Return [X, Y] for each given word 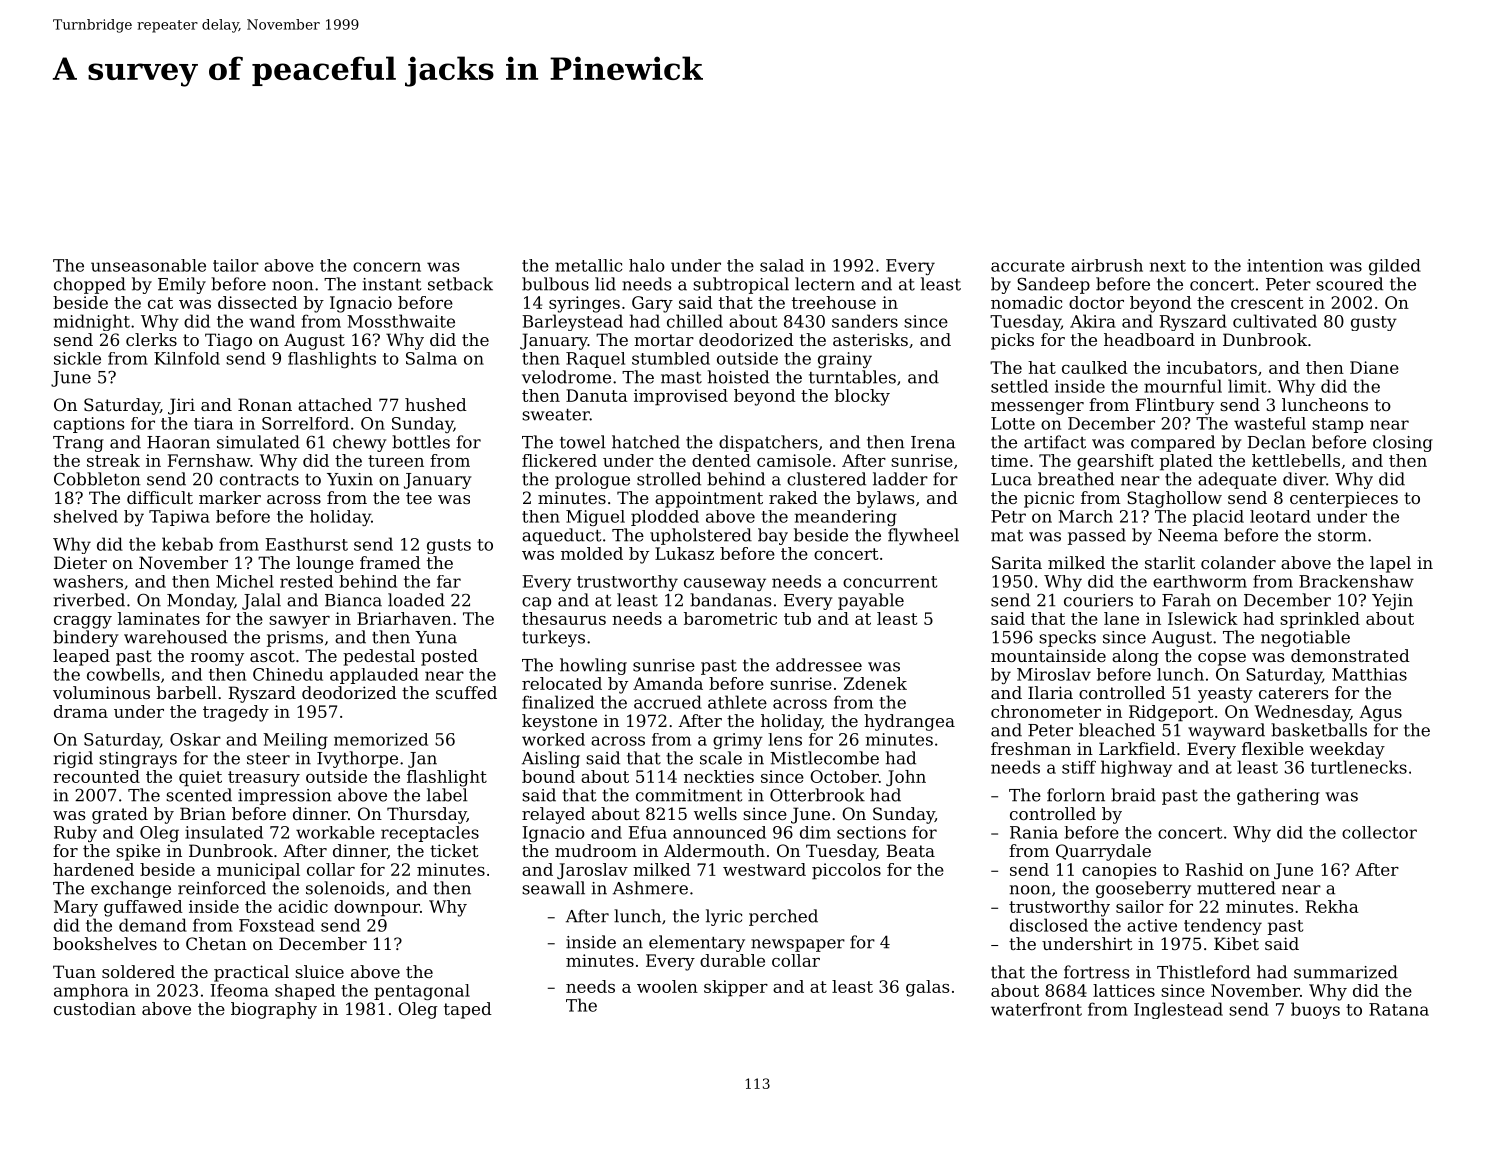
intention [1285, 265]
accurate [1028, 266]
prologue [592, 480]
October [844, 776]
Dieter [80, 562]
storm [1342, 536]
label [447, 795]
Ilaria [1050, 692]
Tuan [74, 971]
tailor [236, 265]
